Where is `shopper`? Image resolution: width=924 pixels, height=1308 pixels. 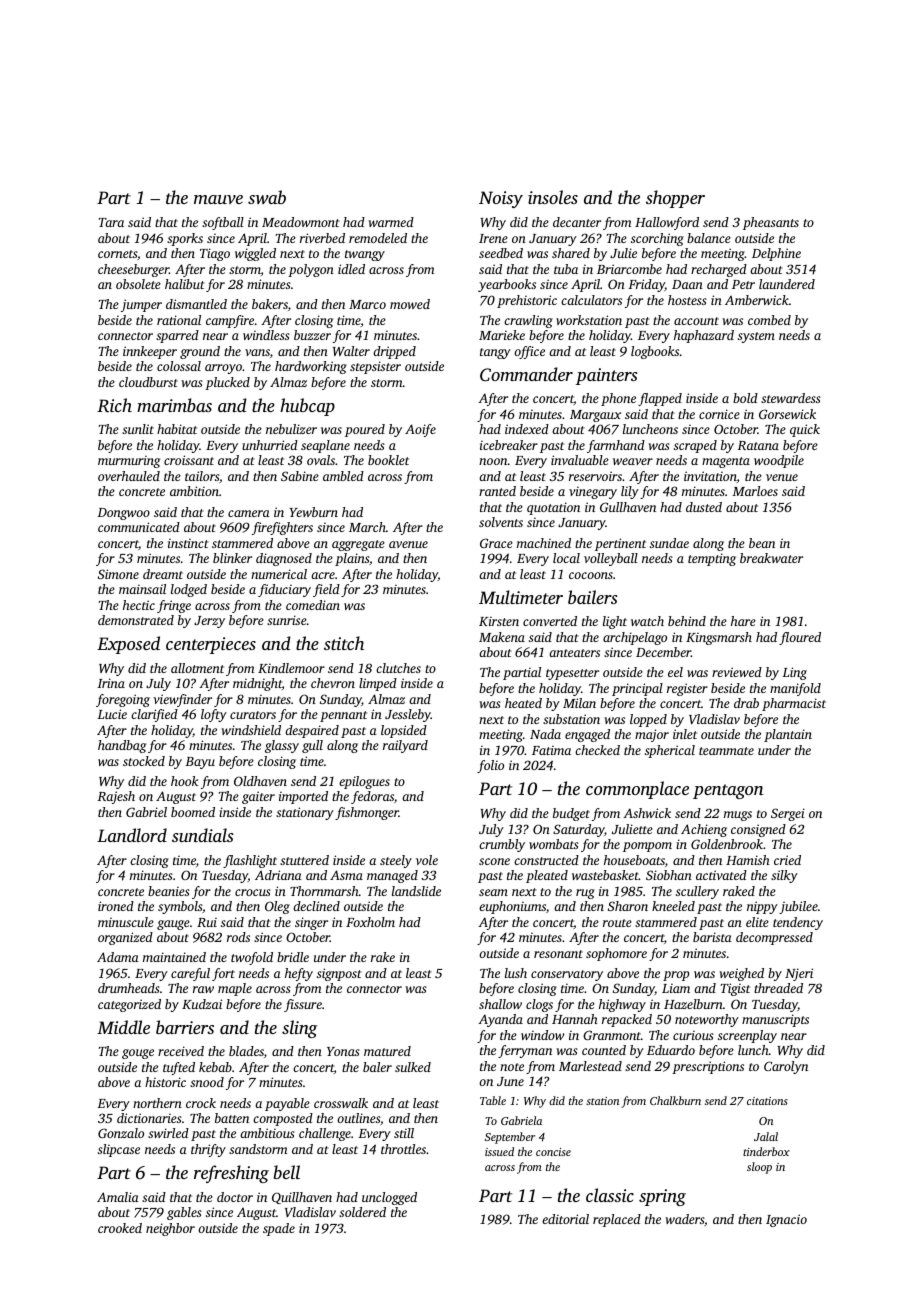
shopper is located at coordinates (675, 199).
